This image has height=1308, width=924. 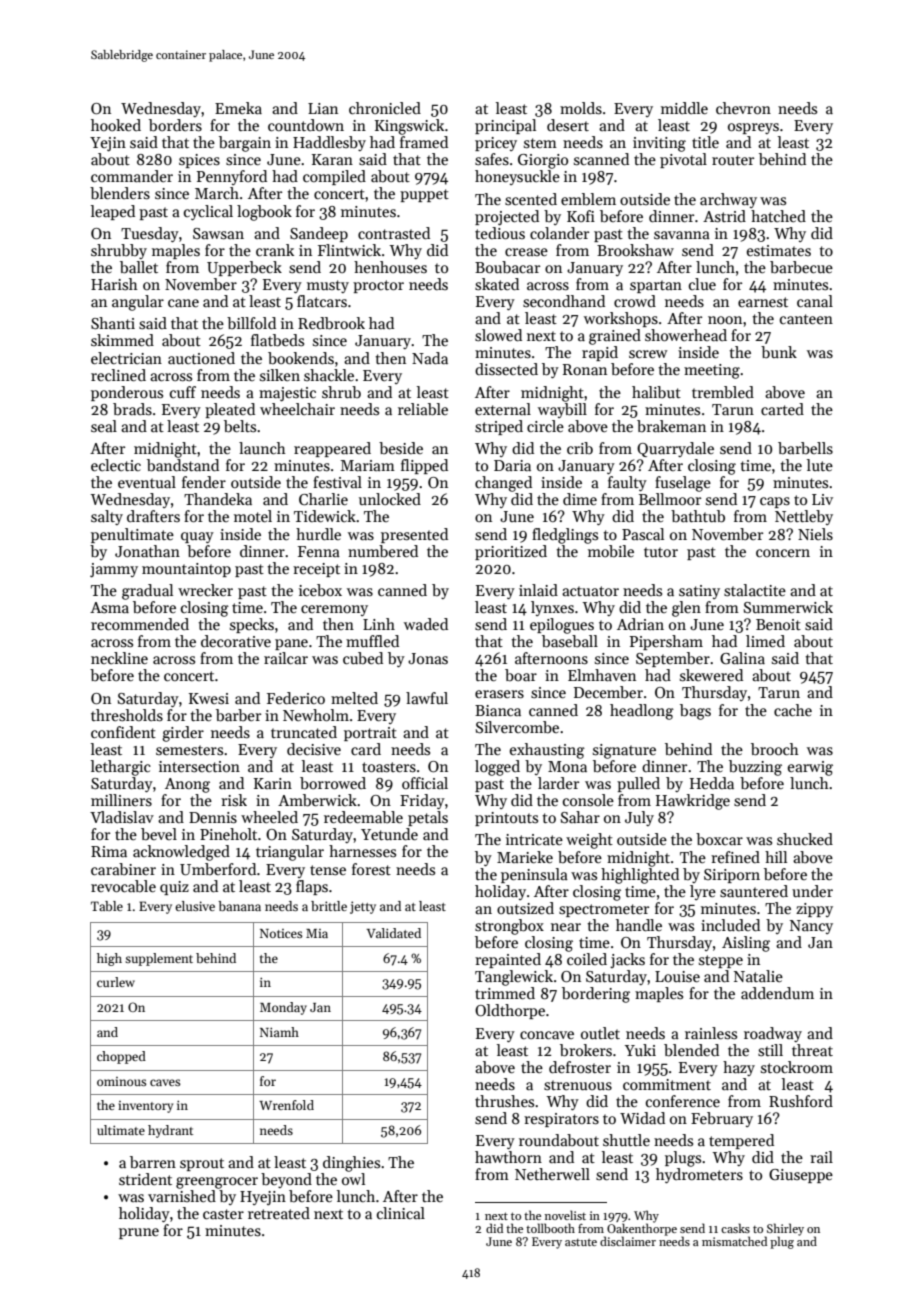 What do you see at coordinates (109, 607) in the image?
I see `Asma` at bounding box center [109, 607].
